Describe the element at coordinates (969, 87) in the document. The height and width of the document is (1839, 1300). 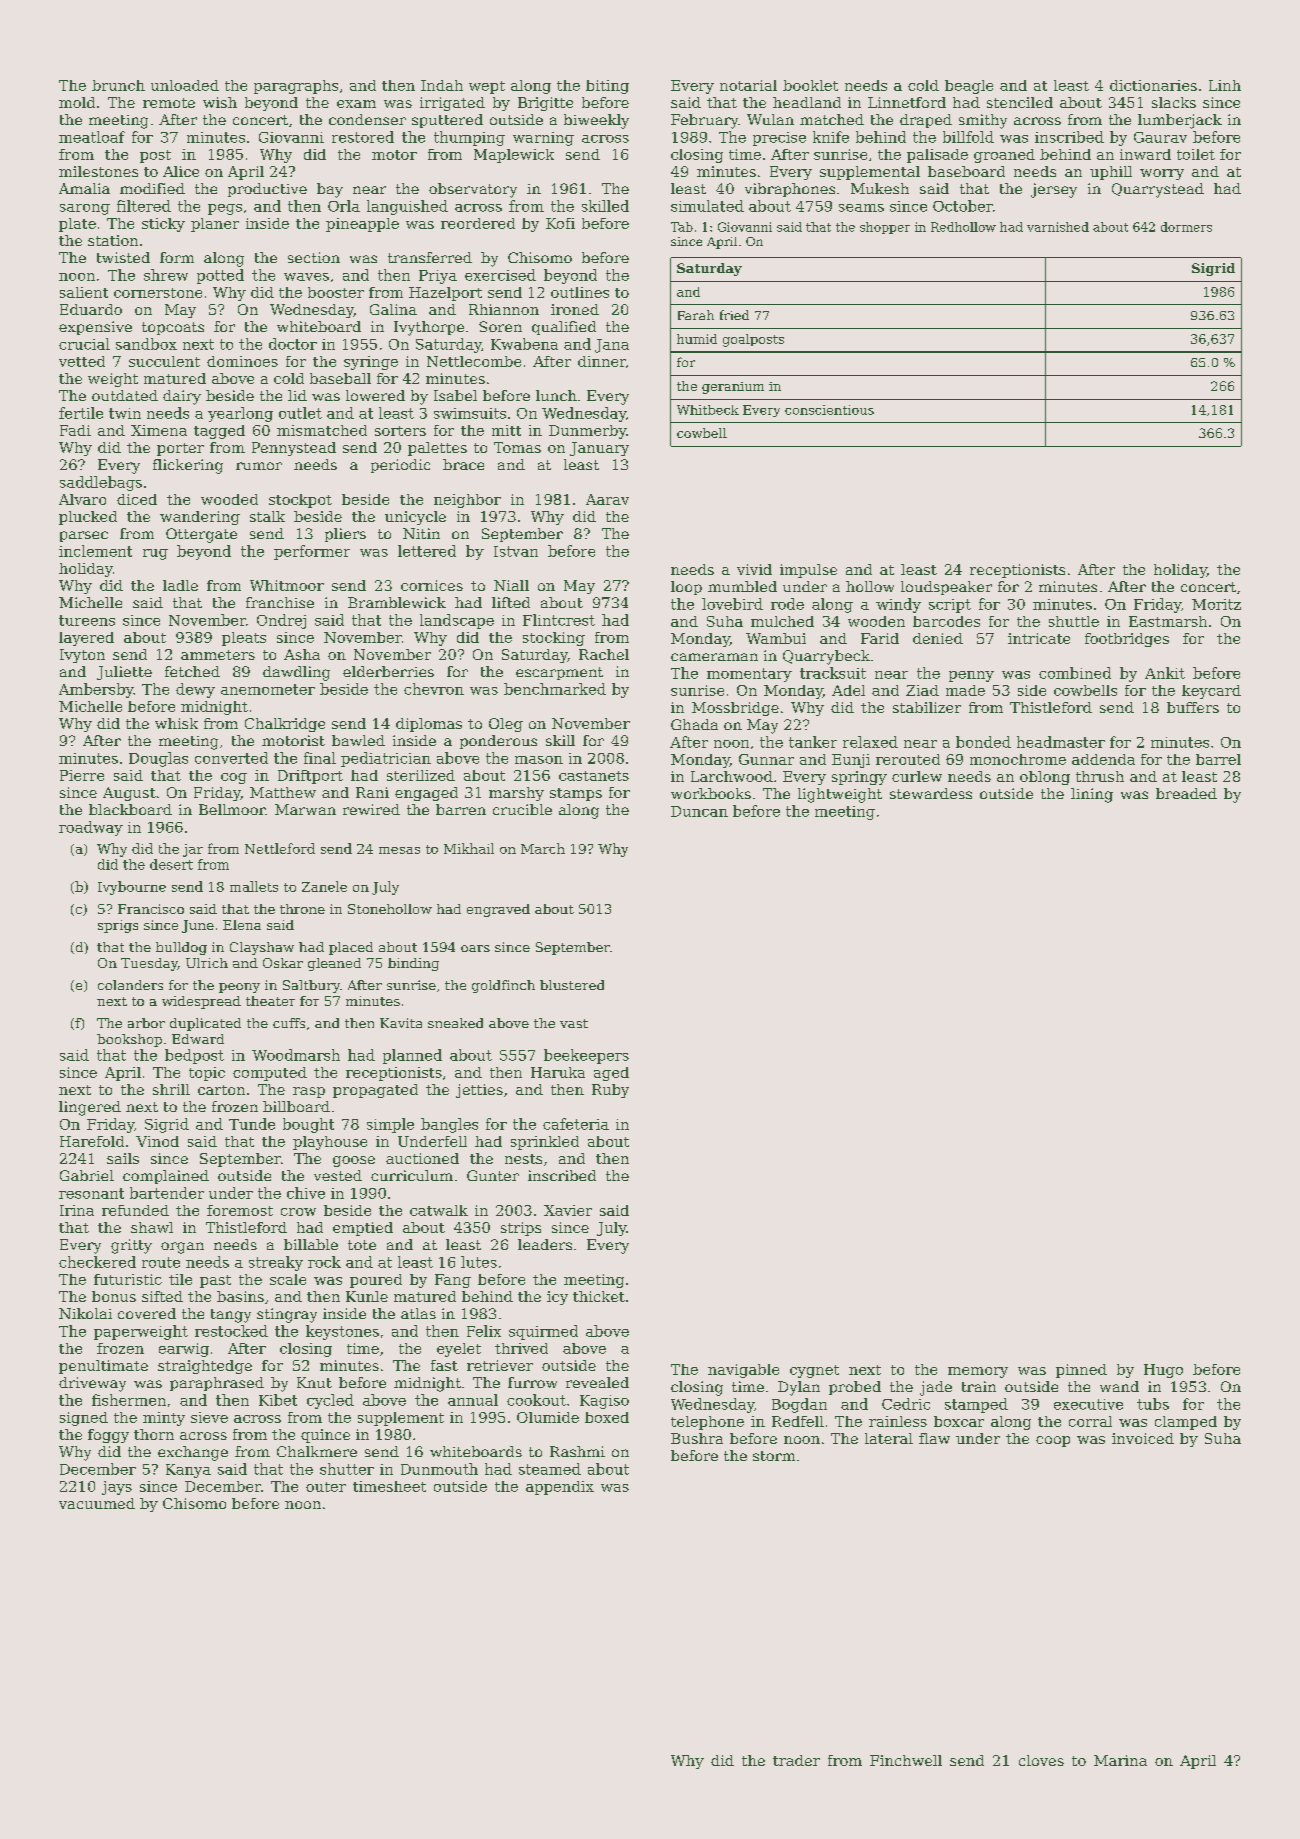
I see `beagle` at that location.
